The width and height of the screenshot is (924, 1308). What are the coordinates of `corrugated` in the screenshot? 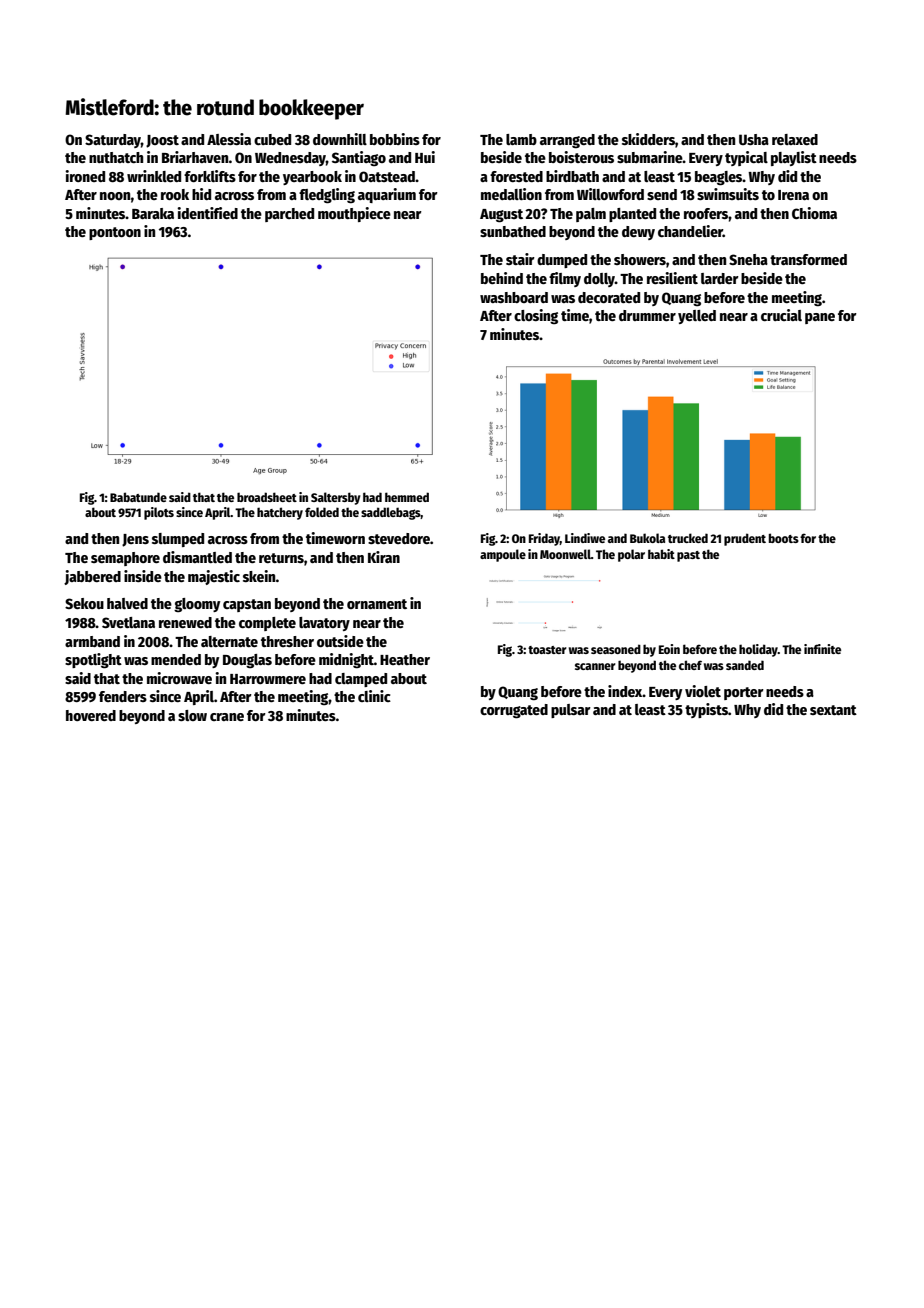 It's located at (514, 711).
